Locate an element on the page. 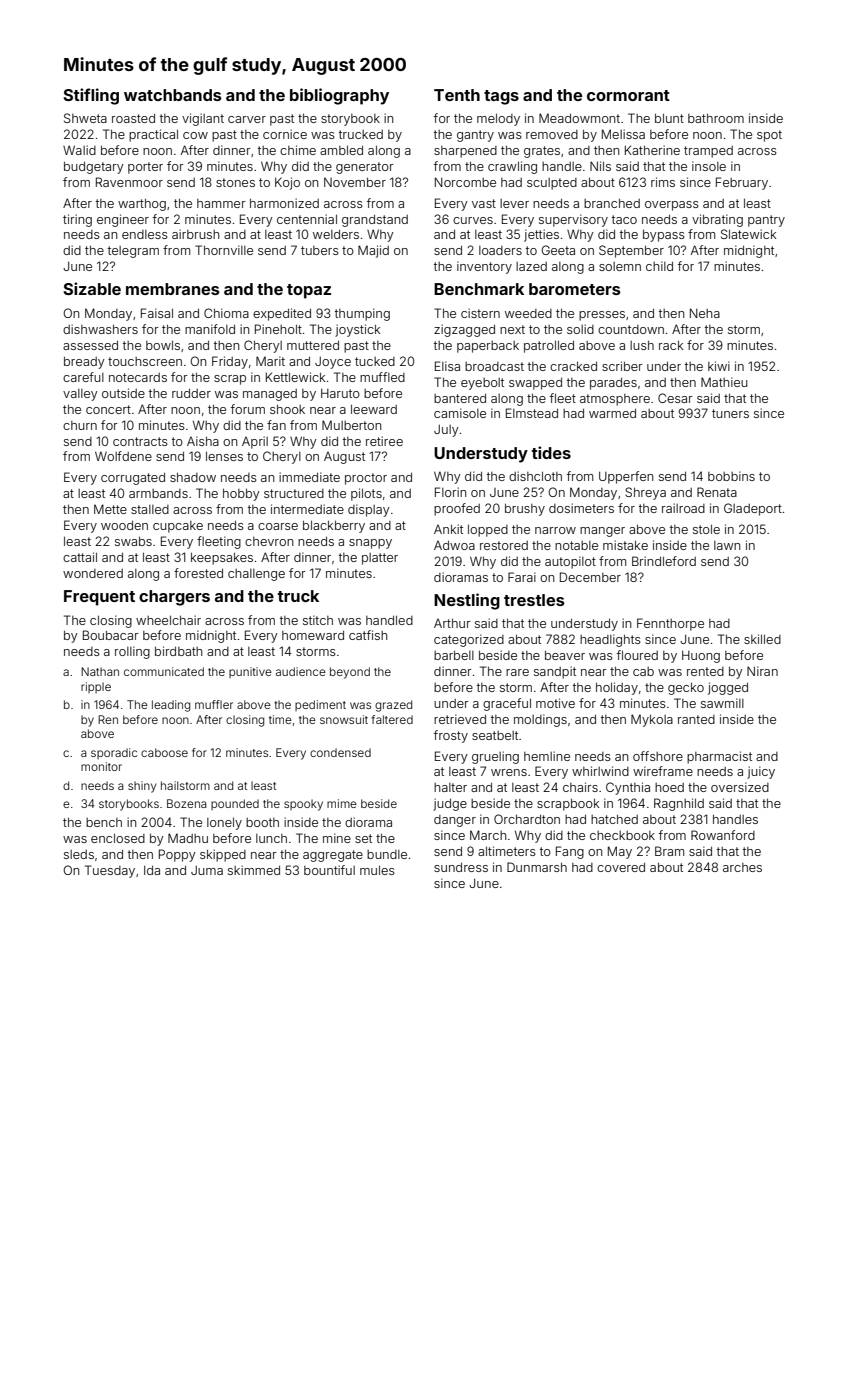 The height and width of the document is (1400, 849). punitive is located at coordinates (250, 672).
